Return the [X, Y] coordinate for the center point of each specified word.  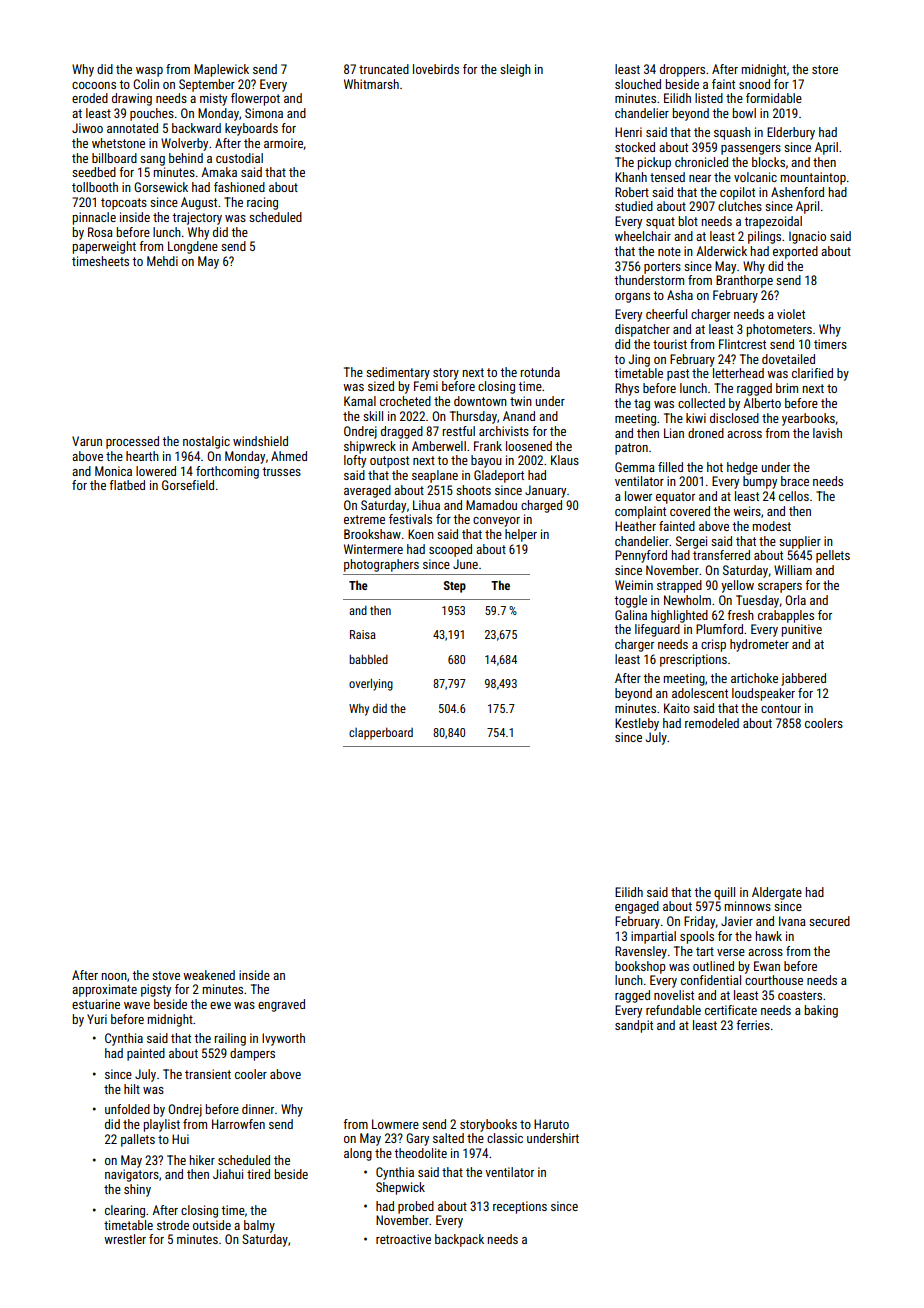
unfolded [127, 1109]
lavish [827, 433]
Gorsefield [188, 485]
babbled [368, 659]
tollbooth [95, 187]
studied [634, 206]
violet [791, 314]
